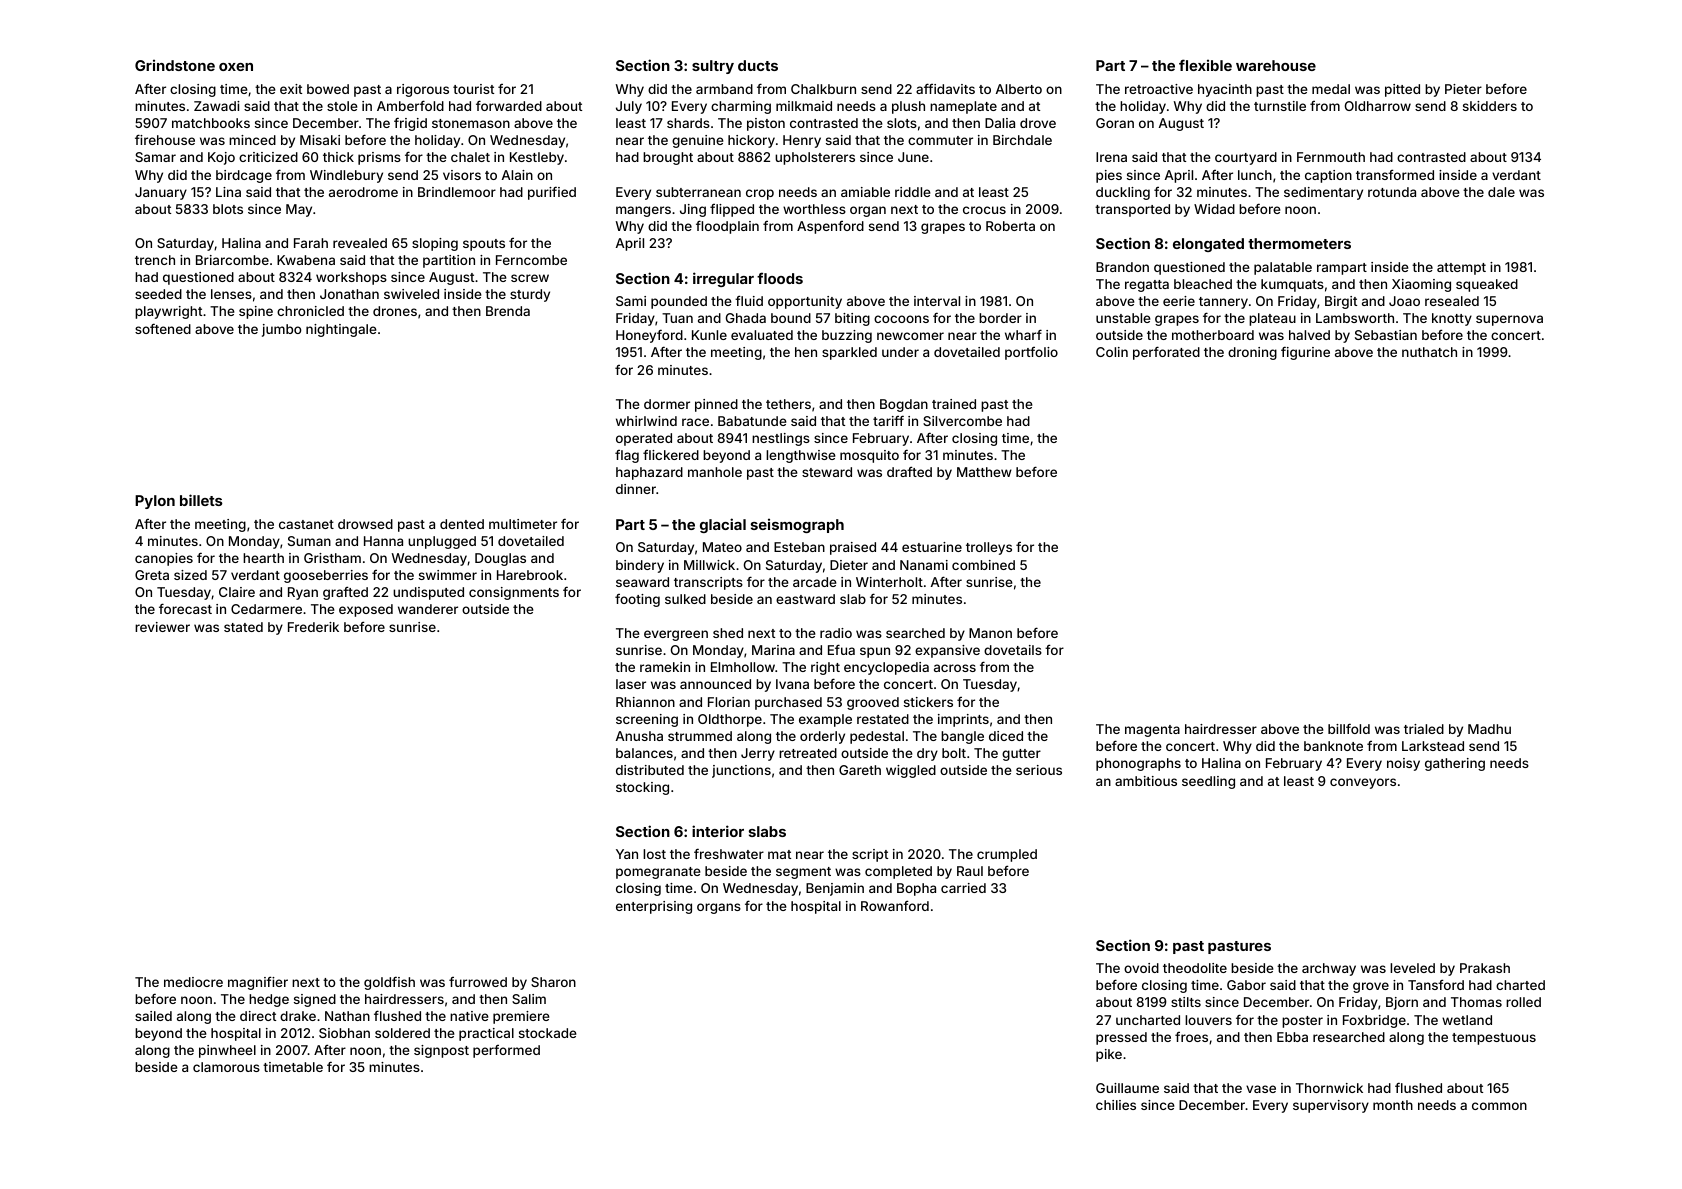 This screenshot has height=1189, width=1682. What do you see at coordinates (258, 1016) in the screenshot?
I see `direct` at bounding box center [258, 1016].
